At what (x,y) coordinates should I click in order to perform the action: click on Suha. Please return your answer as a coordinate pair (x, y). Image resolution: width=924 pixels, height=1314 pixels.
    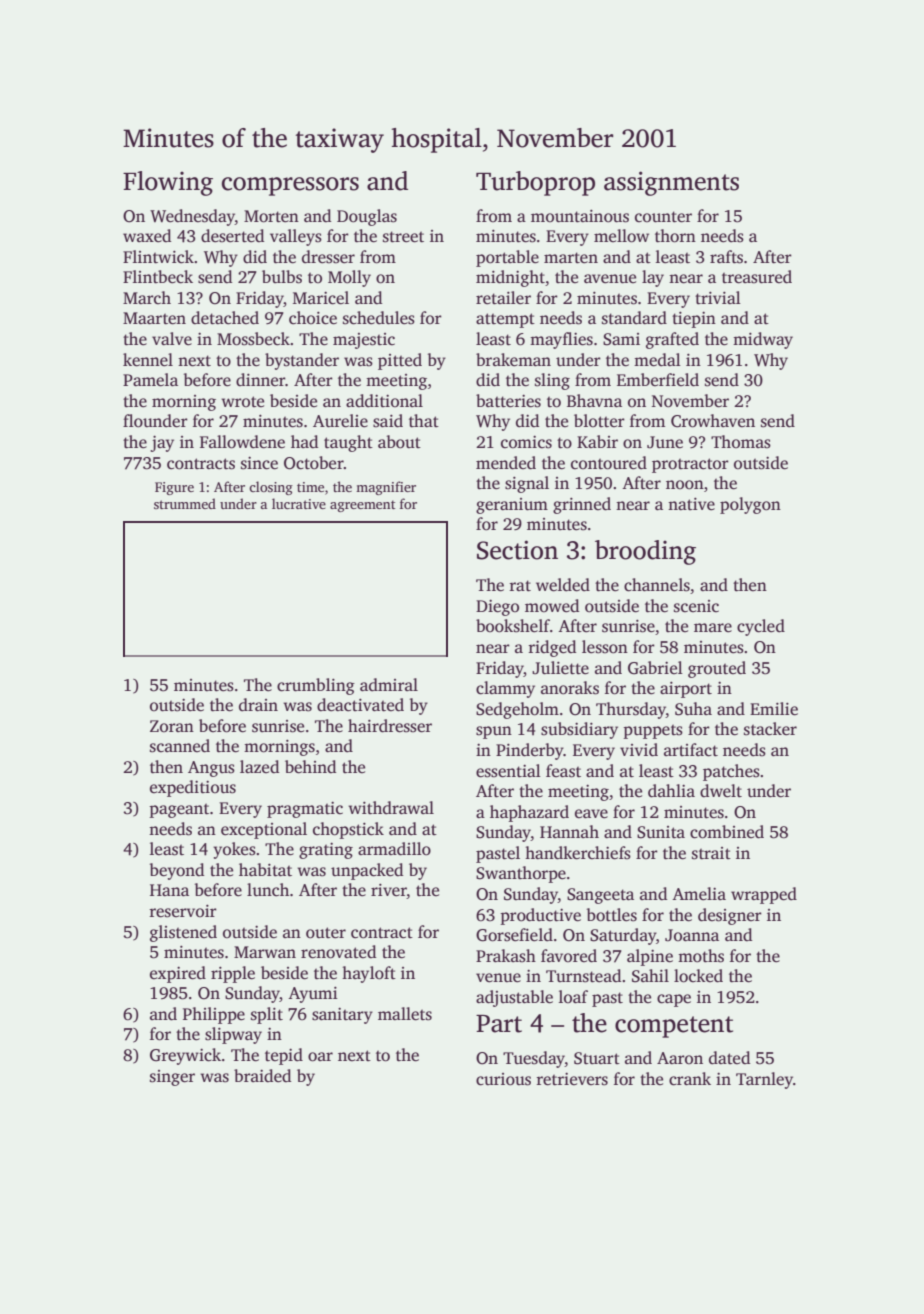
    Looking at the image, I should click on (693, 709).
